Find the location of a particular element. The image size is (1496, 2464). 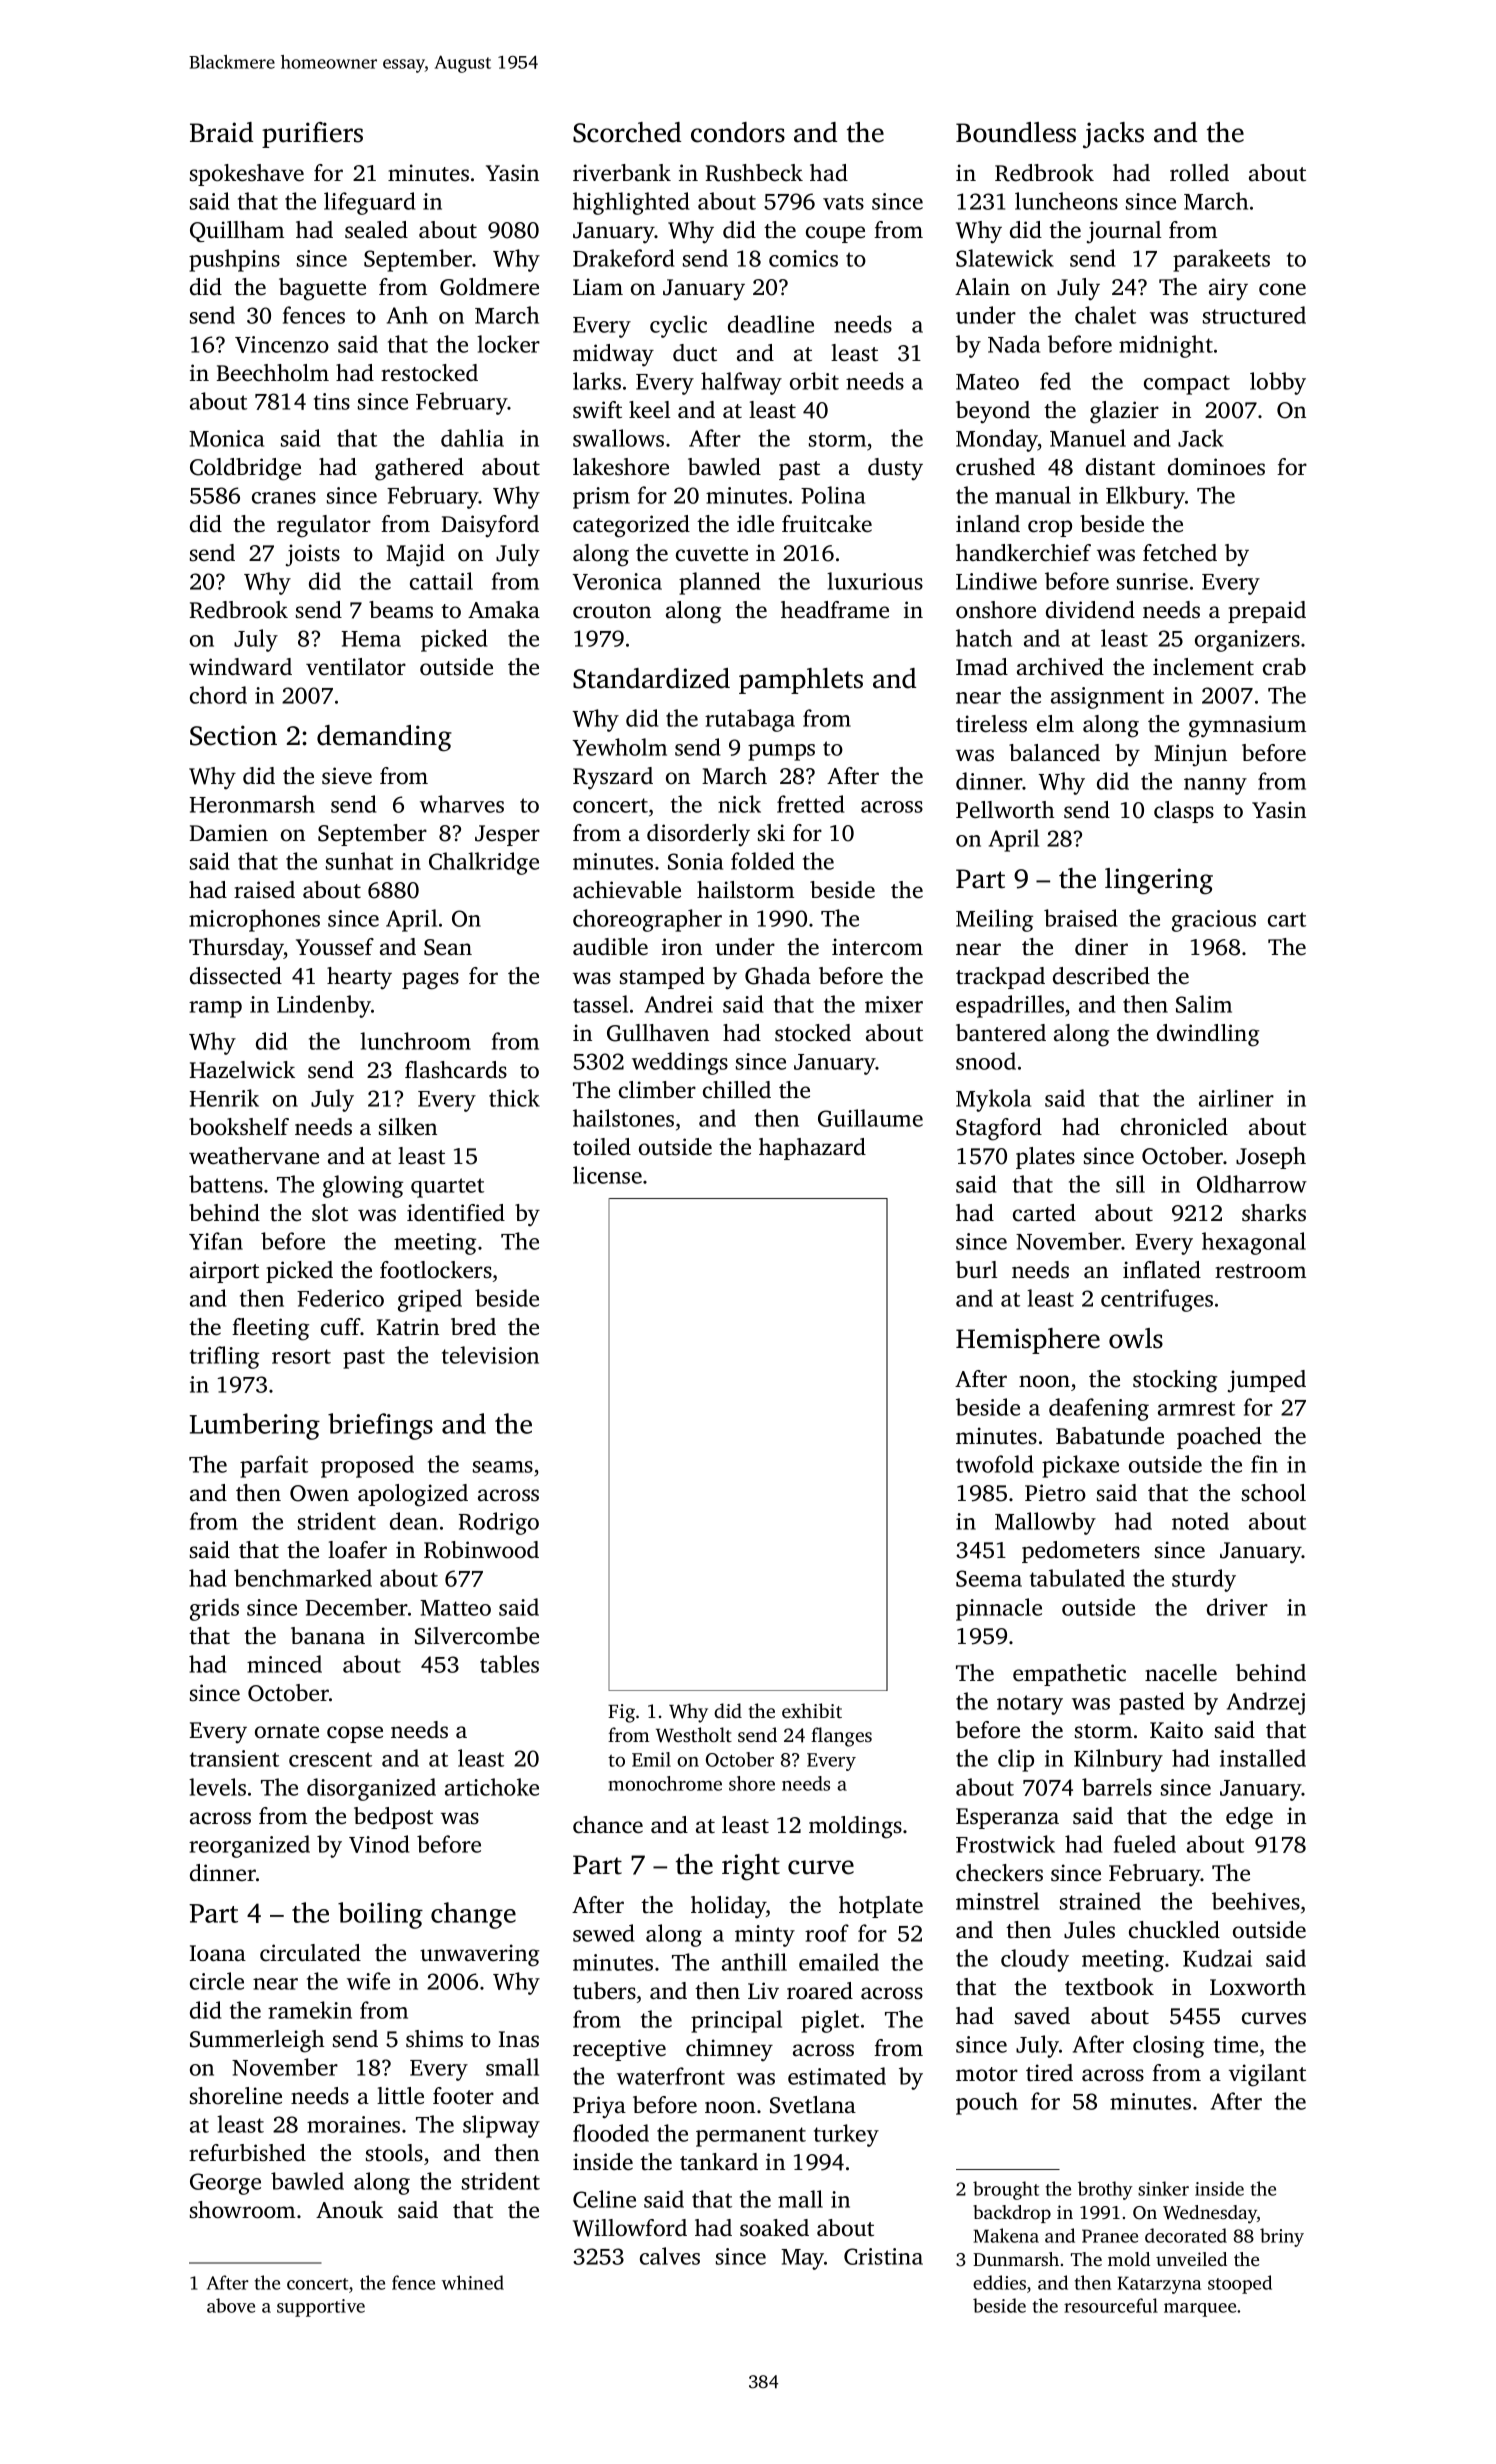

change is located at coordinates (473, 1915).
